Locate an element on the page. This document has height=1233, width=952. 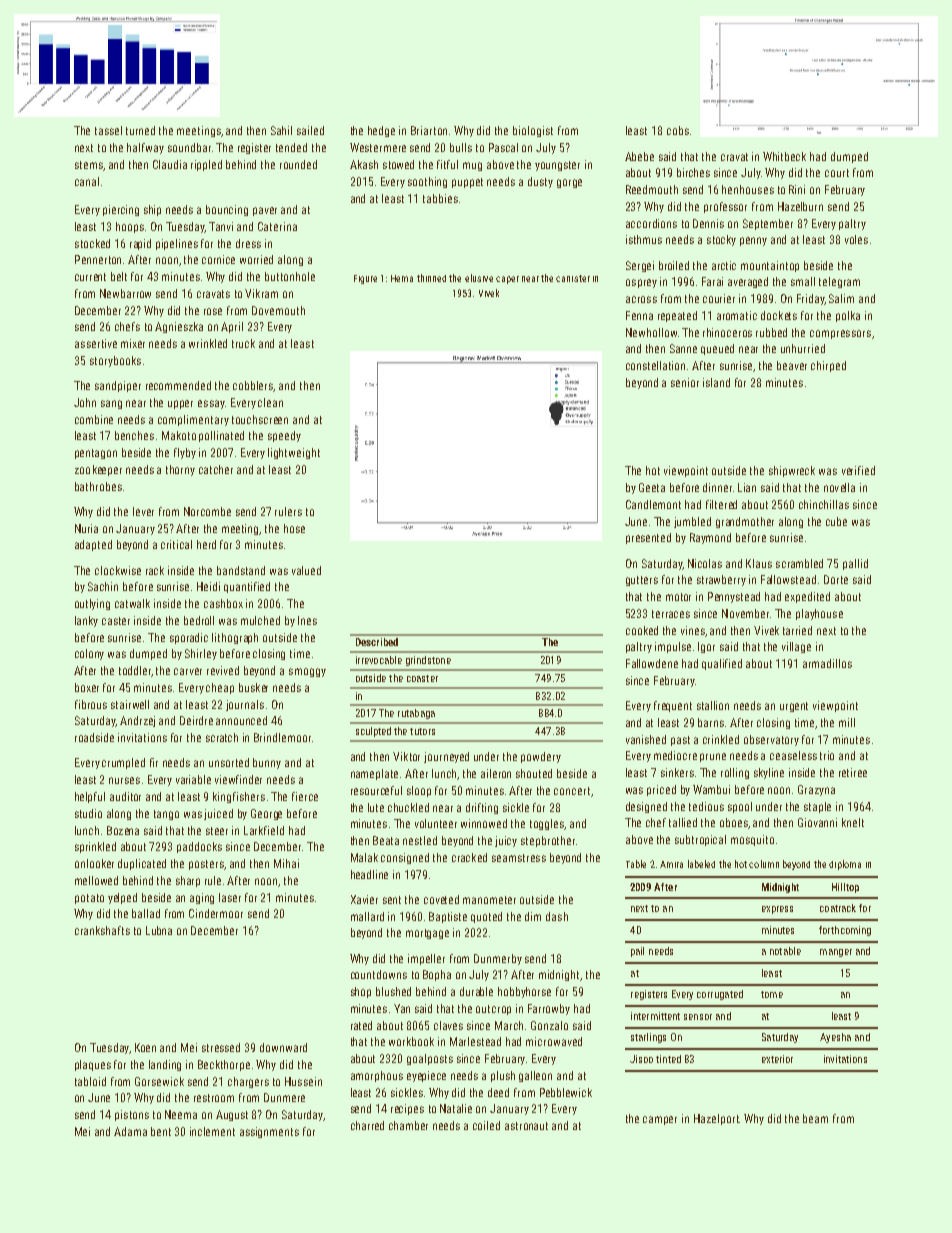
Hema is located at coordinates (402, 278).
